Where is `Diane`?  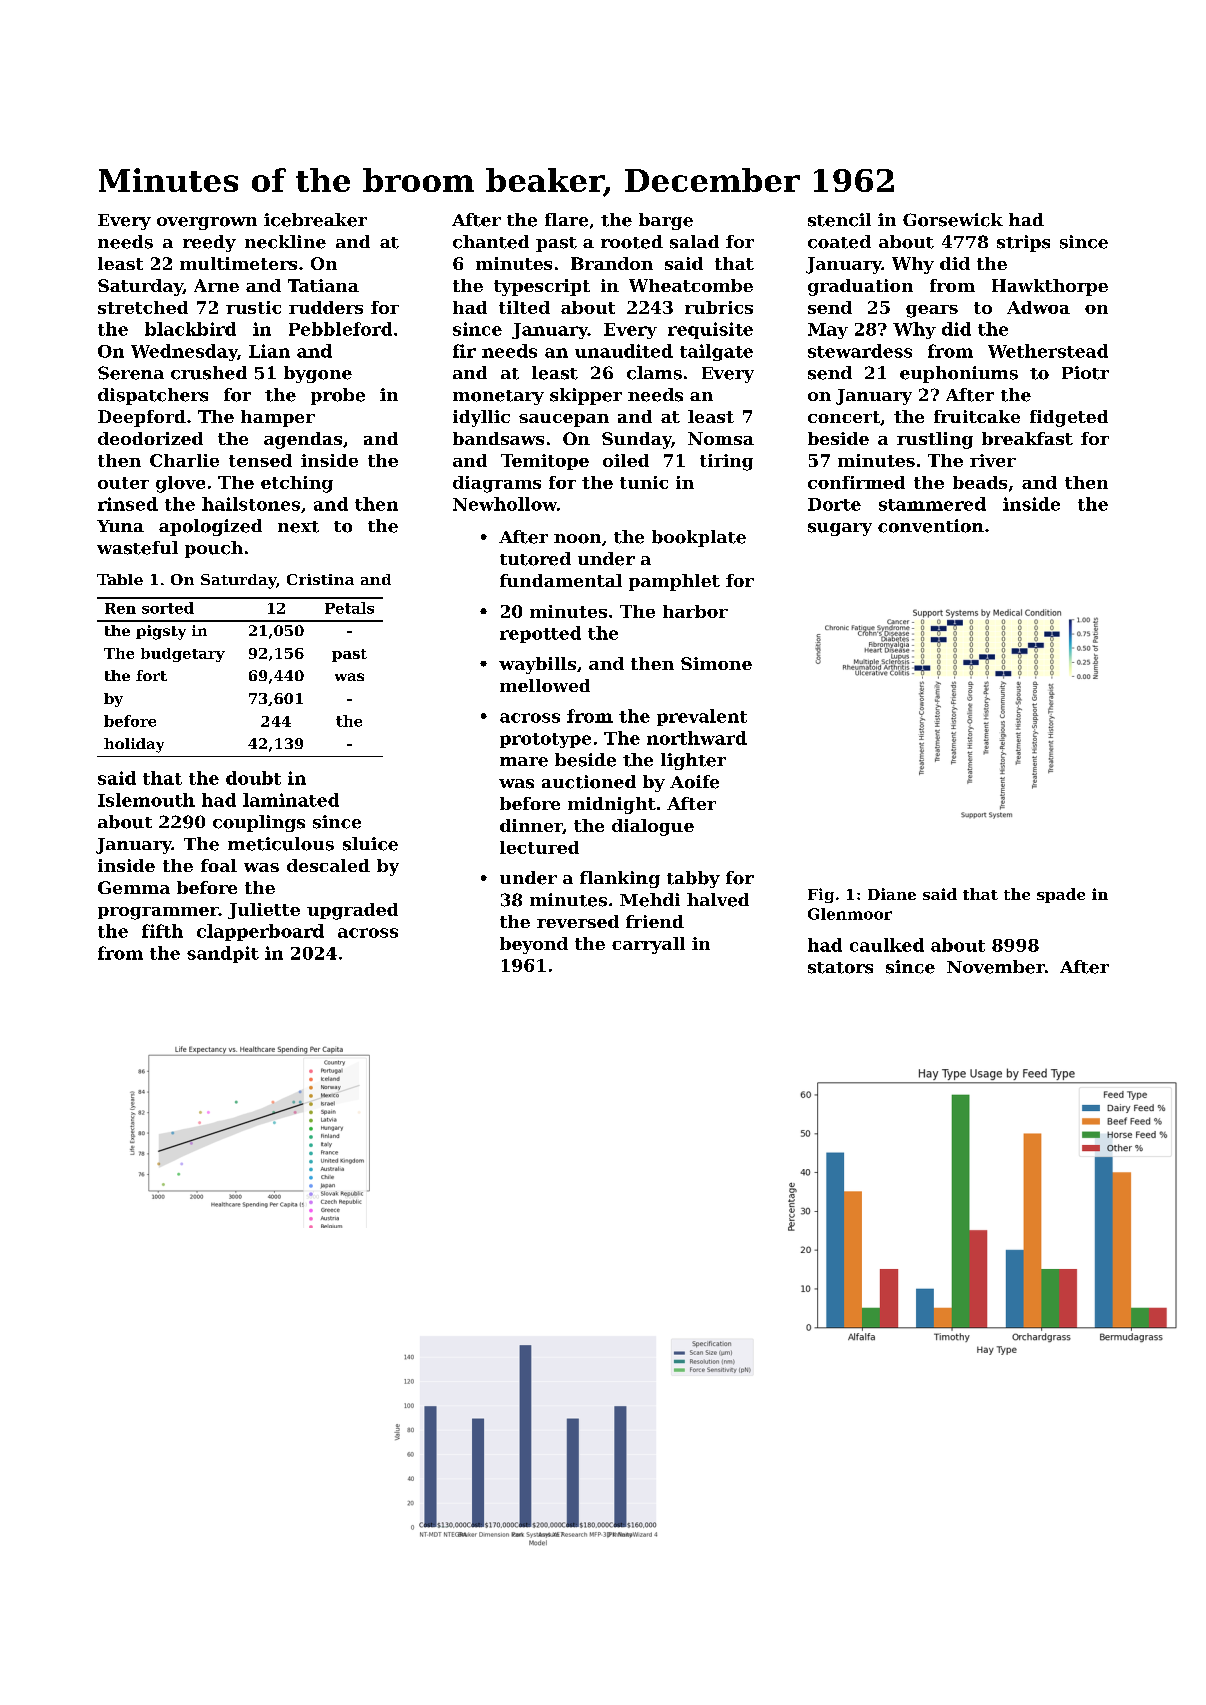 Diane is located at coordinates (892, 894).
